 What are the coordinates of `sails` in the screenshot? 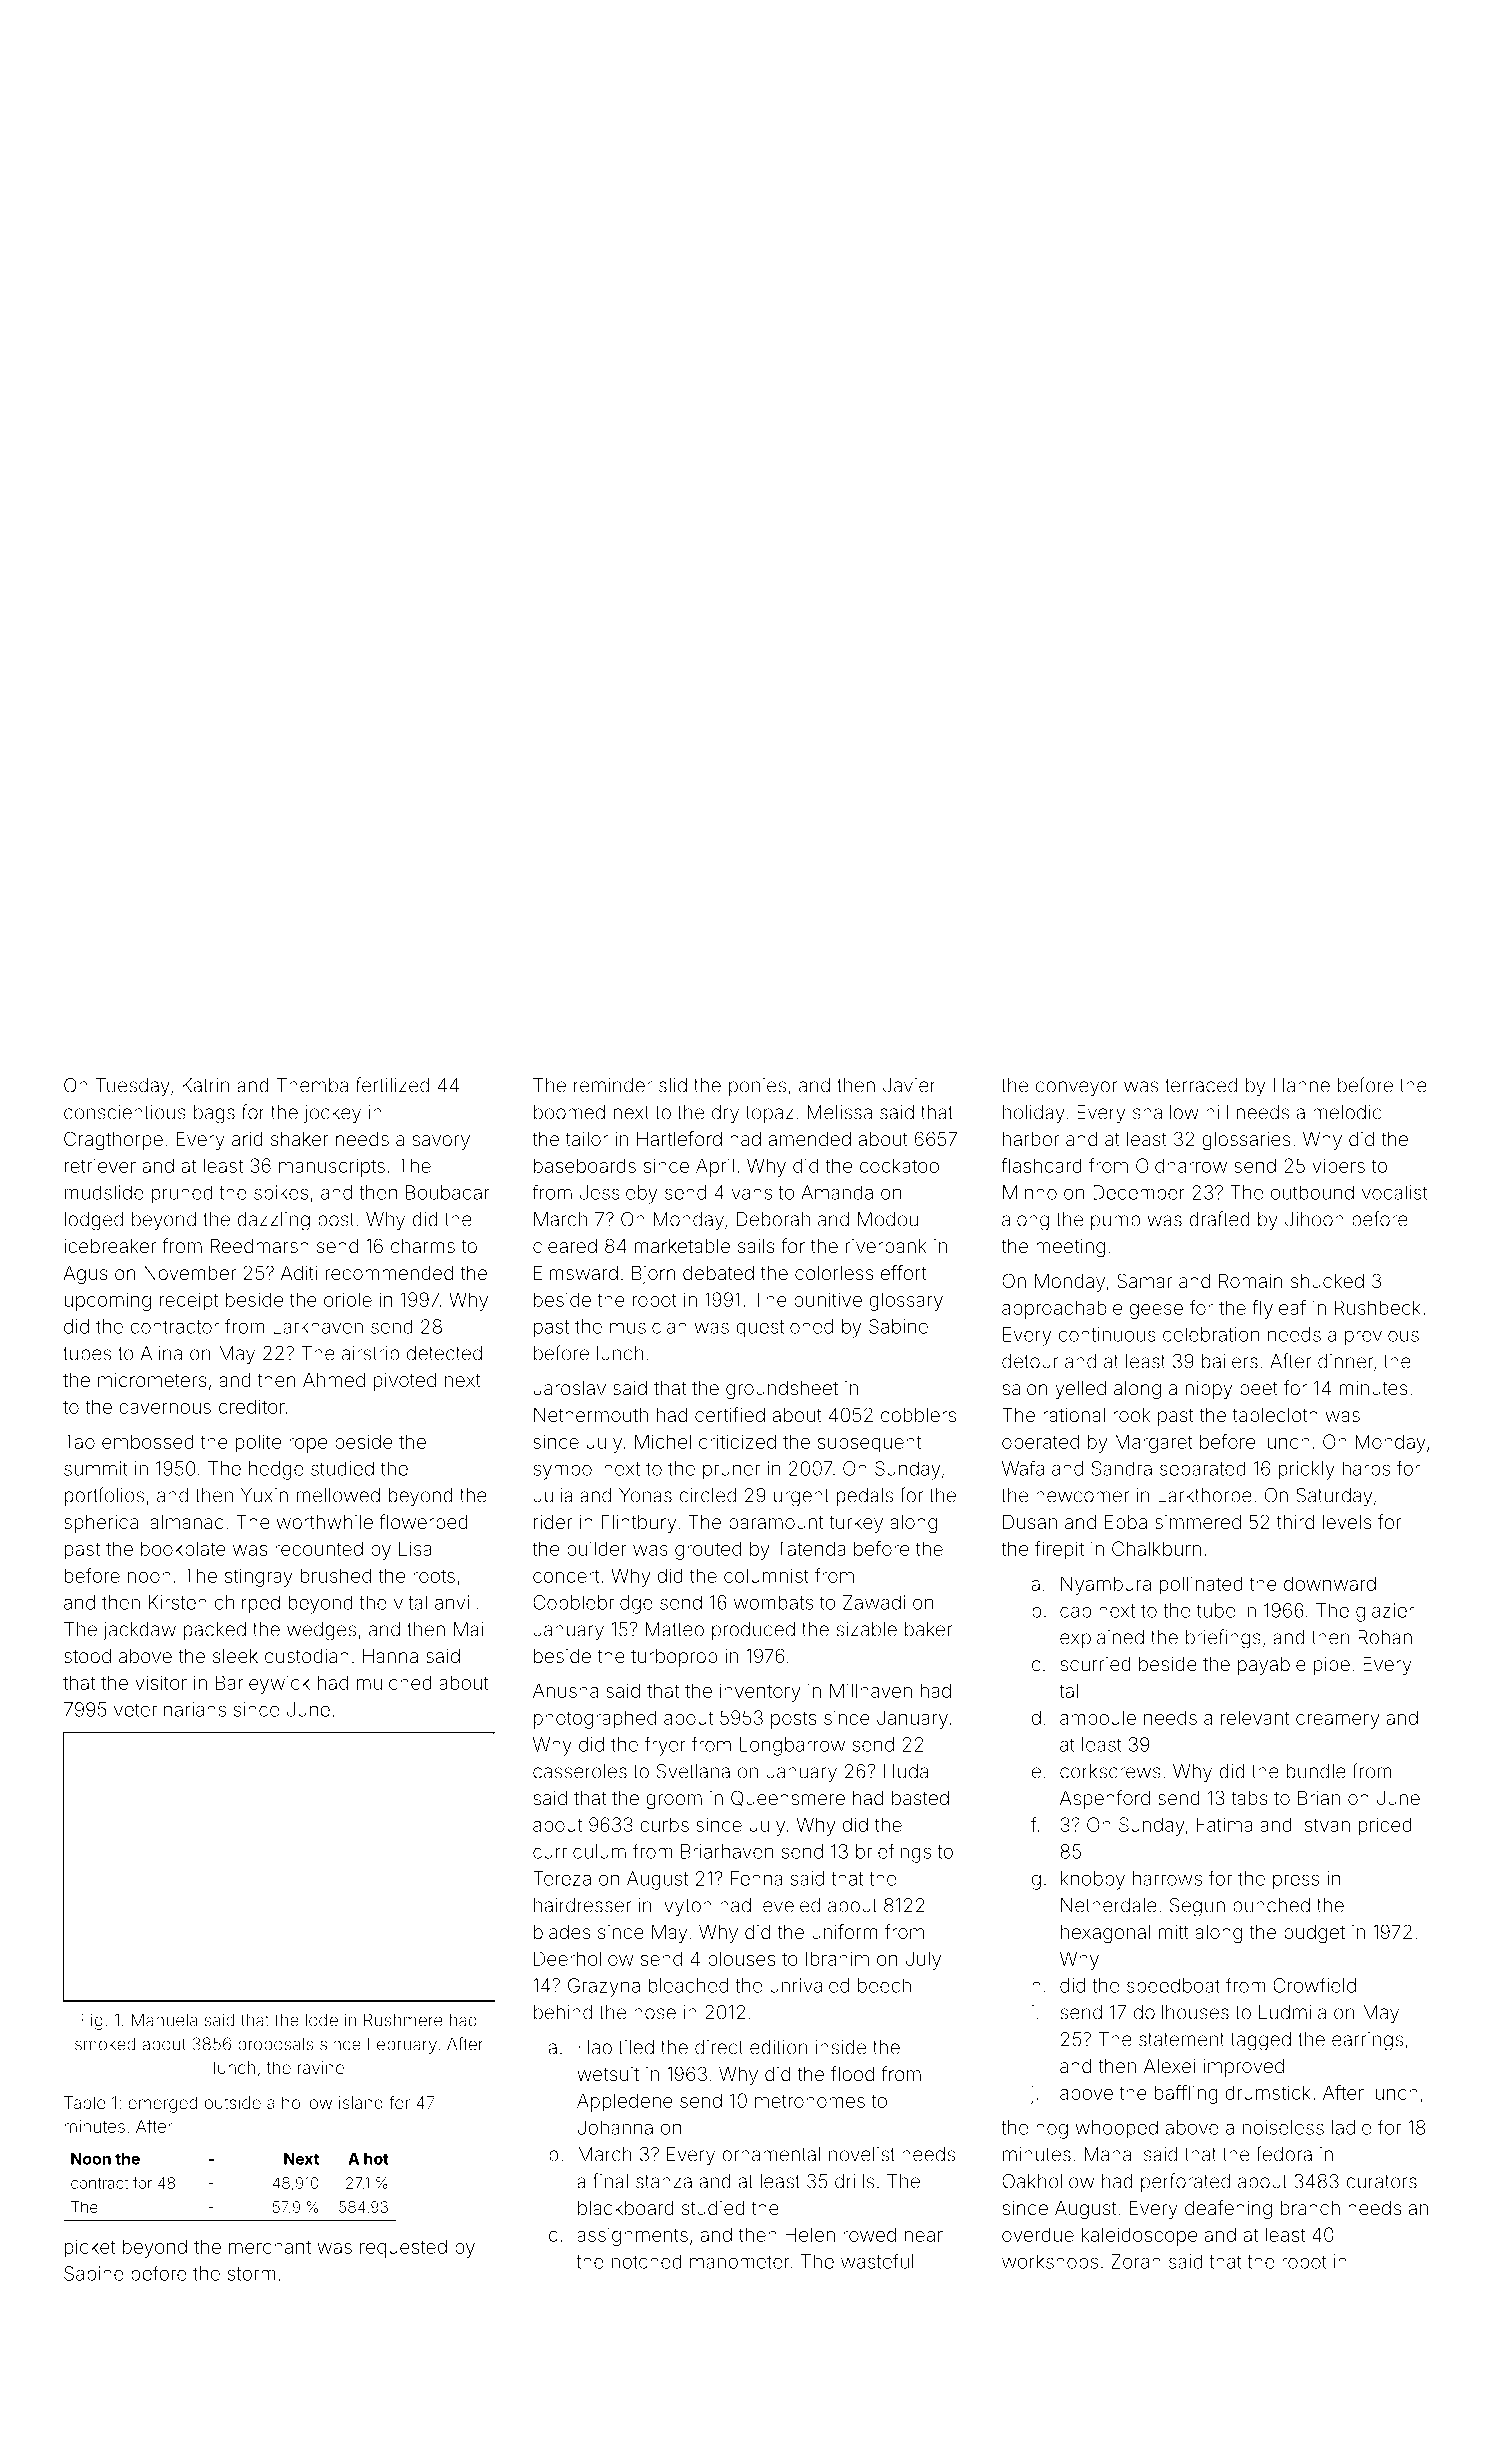 It's located at (756, 1246).
